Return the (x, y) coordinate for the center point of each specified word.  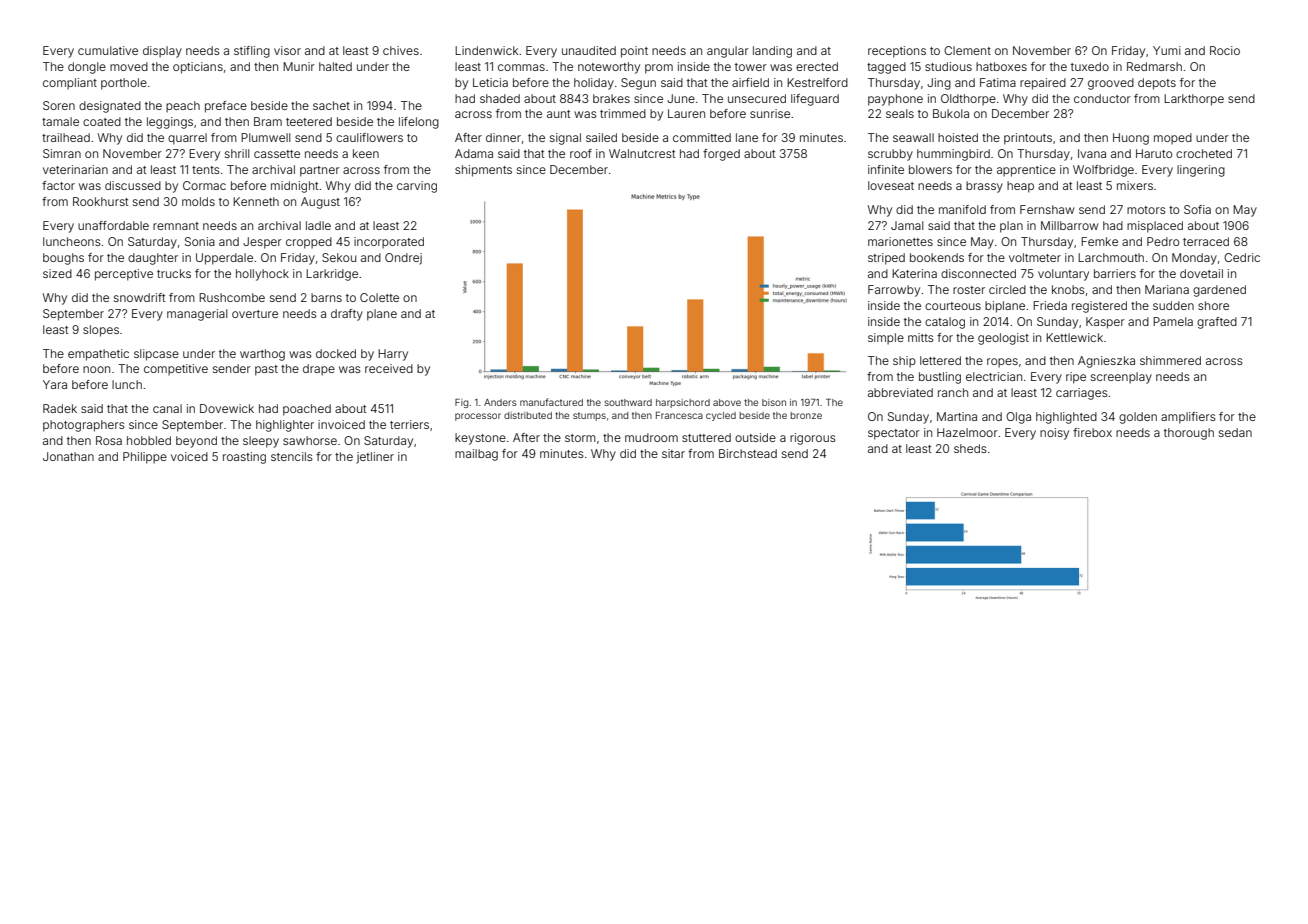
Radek (60, 408)
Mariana (1167, 289)
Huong (1131, 139)
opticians (198, 68)
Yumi (1167, 50)
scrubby (890, 155)
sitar (673, 453)
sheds (970, 448)
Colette (379, 297)
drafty (347, 315)
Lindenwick (486, 50)
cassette (277, 154)
